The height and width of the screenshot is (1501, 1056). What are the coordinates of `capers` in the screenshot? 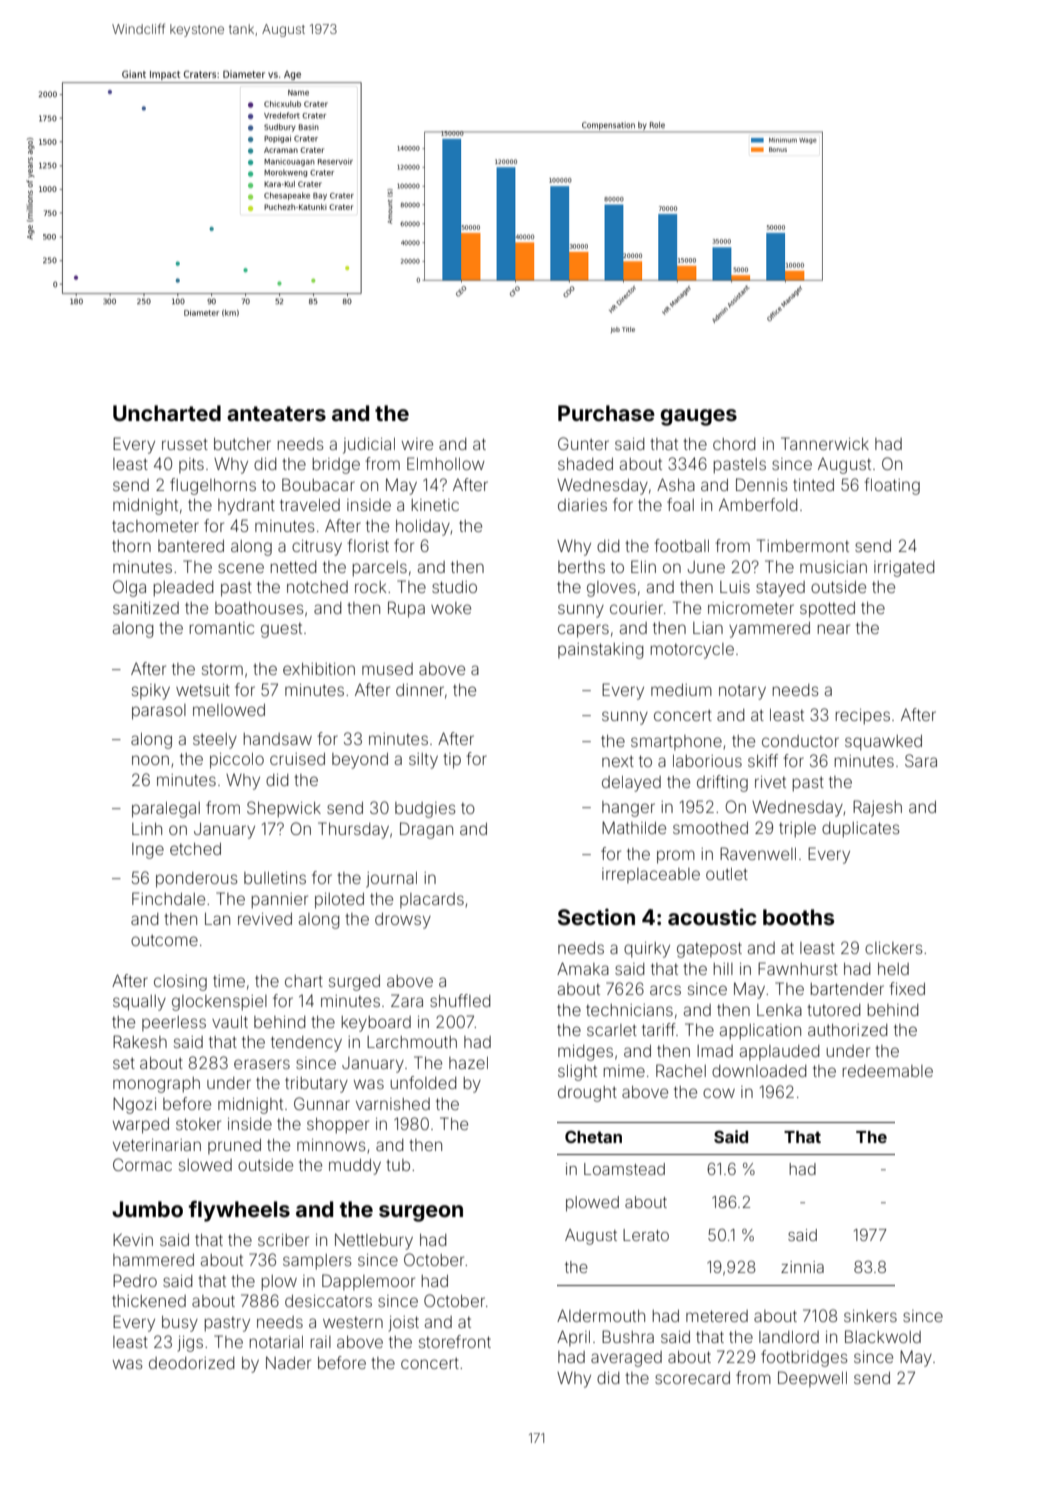 It's located at (583, 631).
